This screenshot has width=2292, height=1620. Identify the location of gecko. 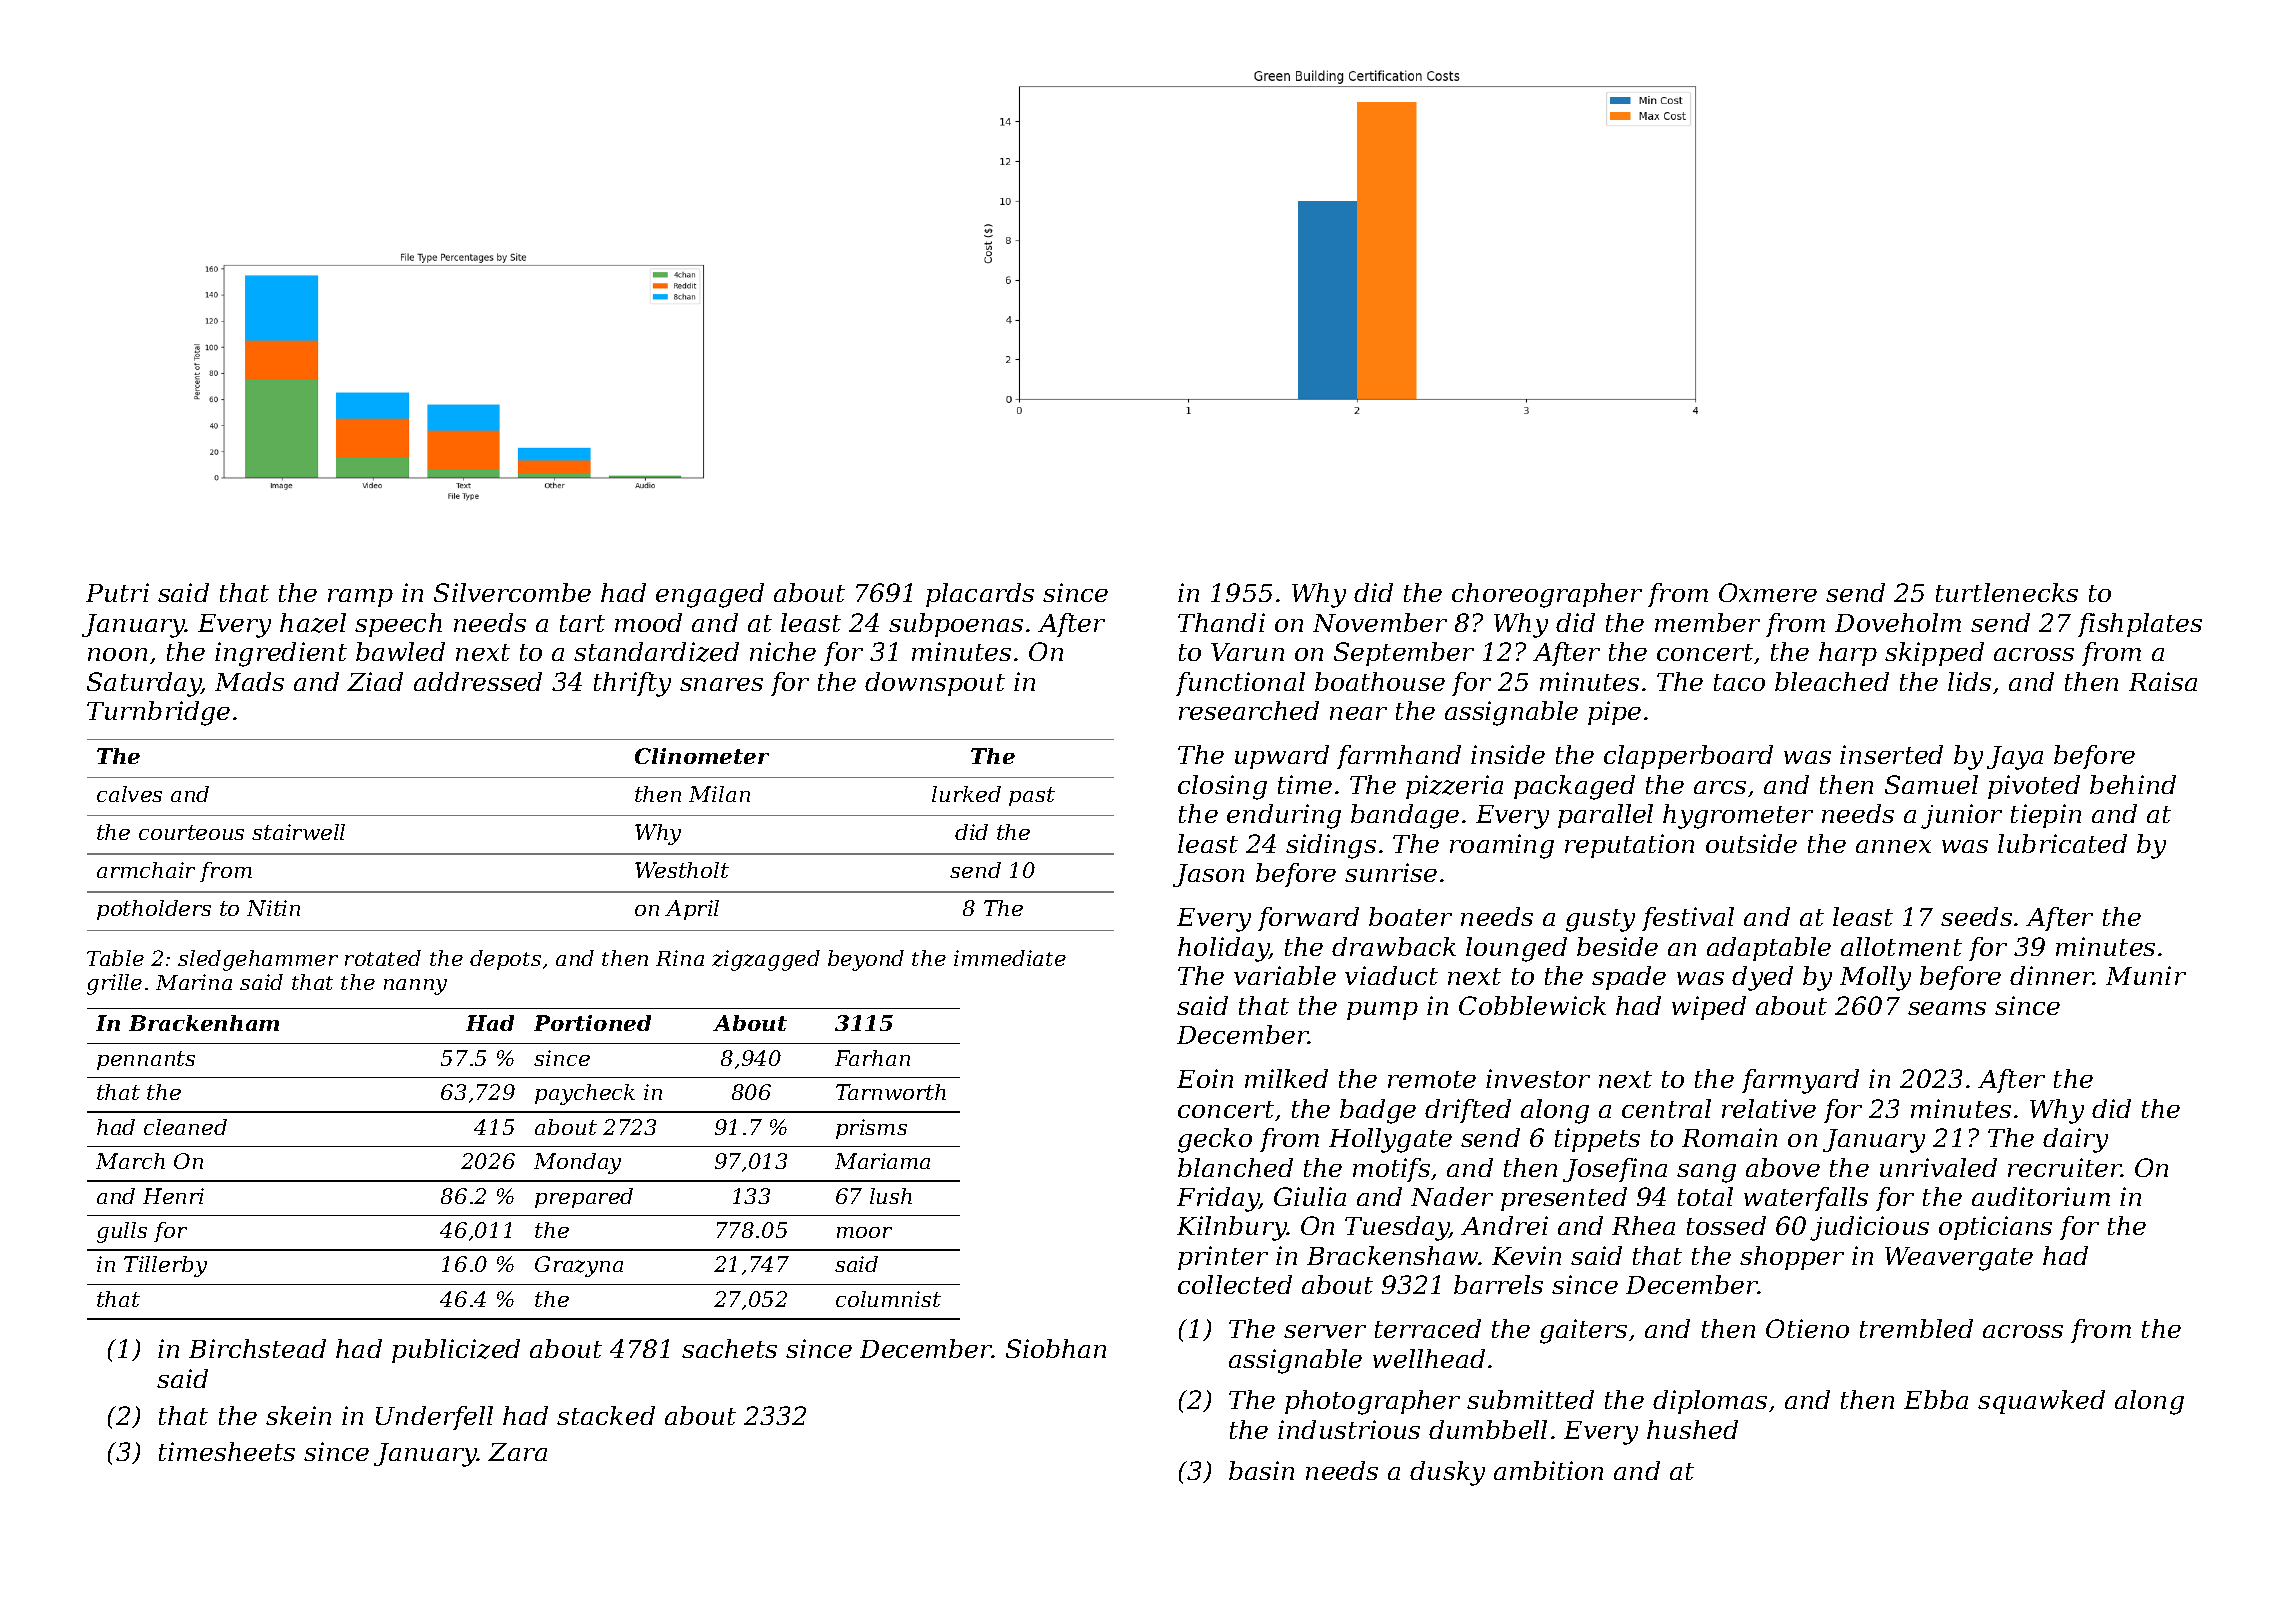
(1215, 1140).
